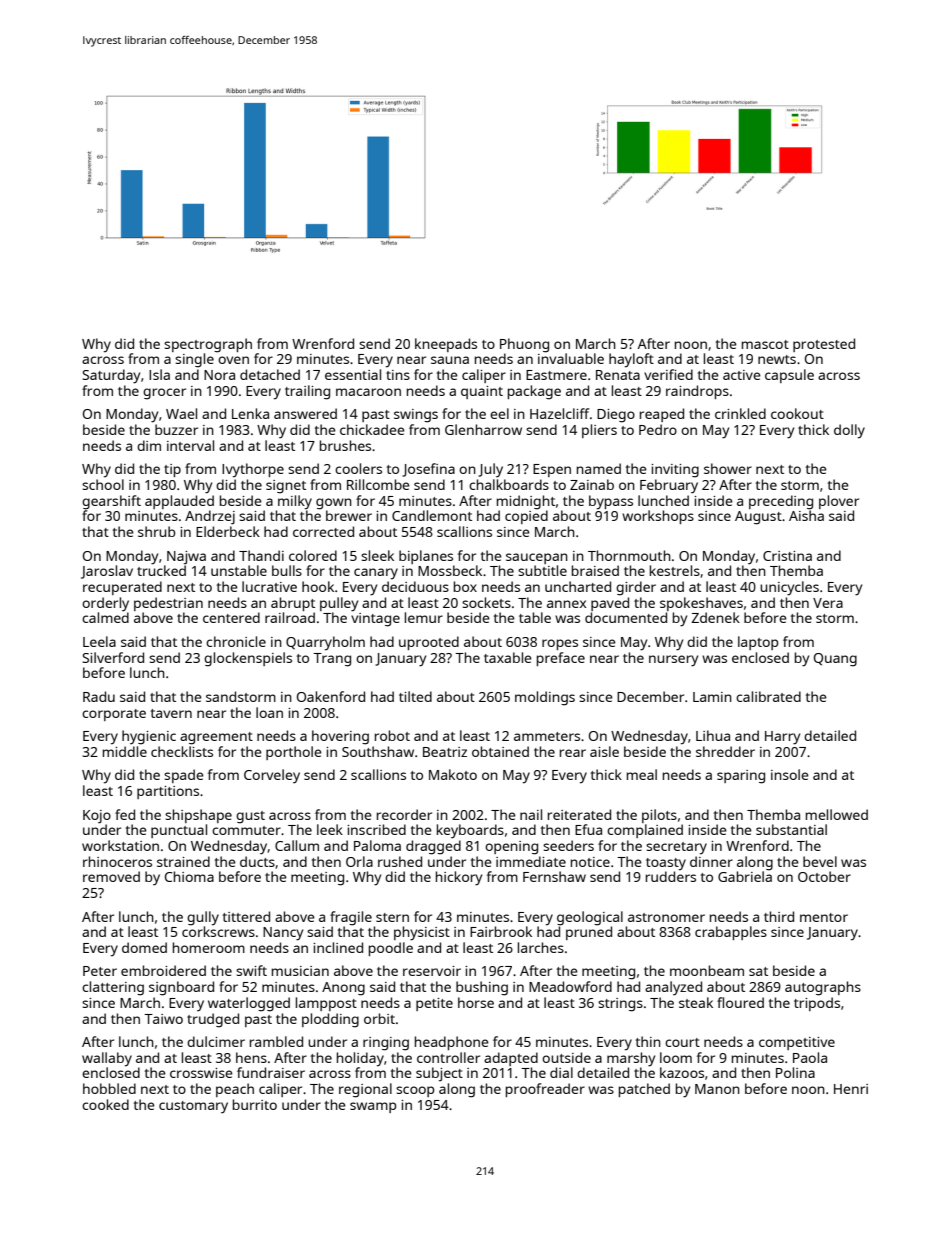 The height and width of the screenshot is (1233, 952). Describe the element at coordinates (193, 1107) in the screenshot. I see `customary` at that location.
